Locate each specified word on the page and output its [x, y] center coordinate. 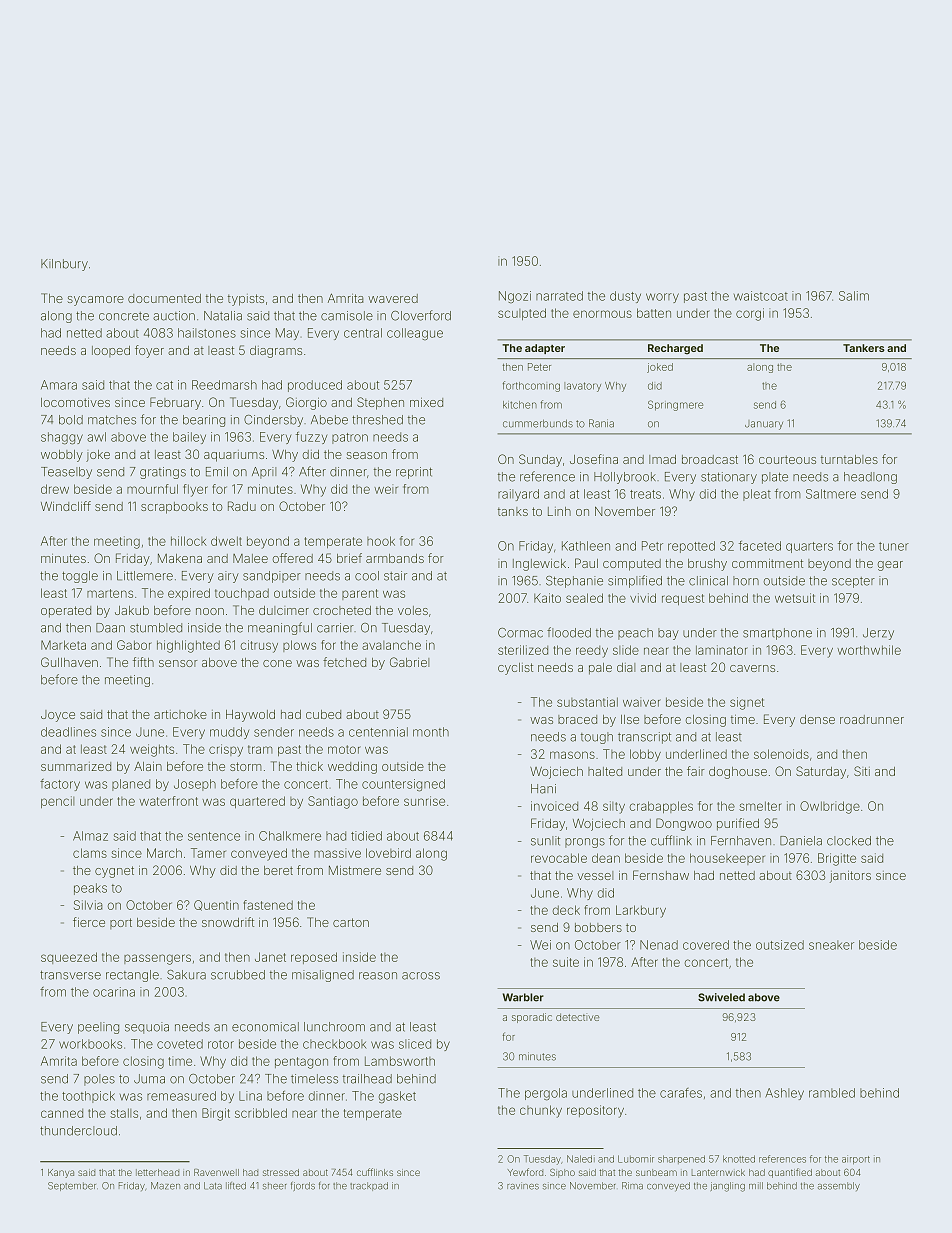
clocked [849, 841]
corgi [750, 314]
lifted [236, 1186]
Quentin [216, 905]
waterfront [168, 801]
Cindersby [273, 421]
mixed [426, 402]
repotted [691, 547]
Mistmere [355, 870]
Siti [862, 771]
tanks [513, 511]
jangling [728, 1187]
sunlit [545, 841]
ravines [523, 1186]
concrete [124, 316]
